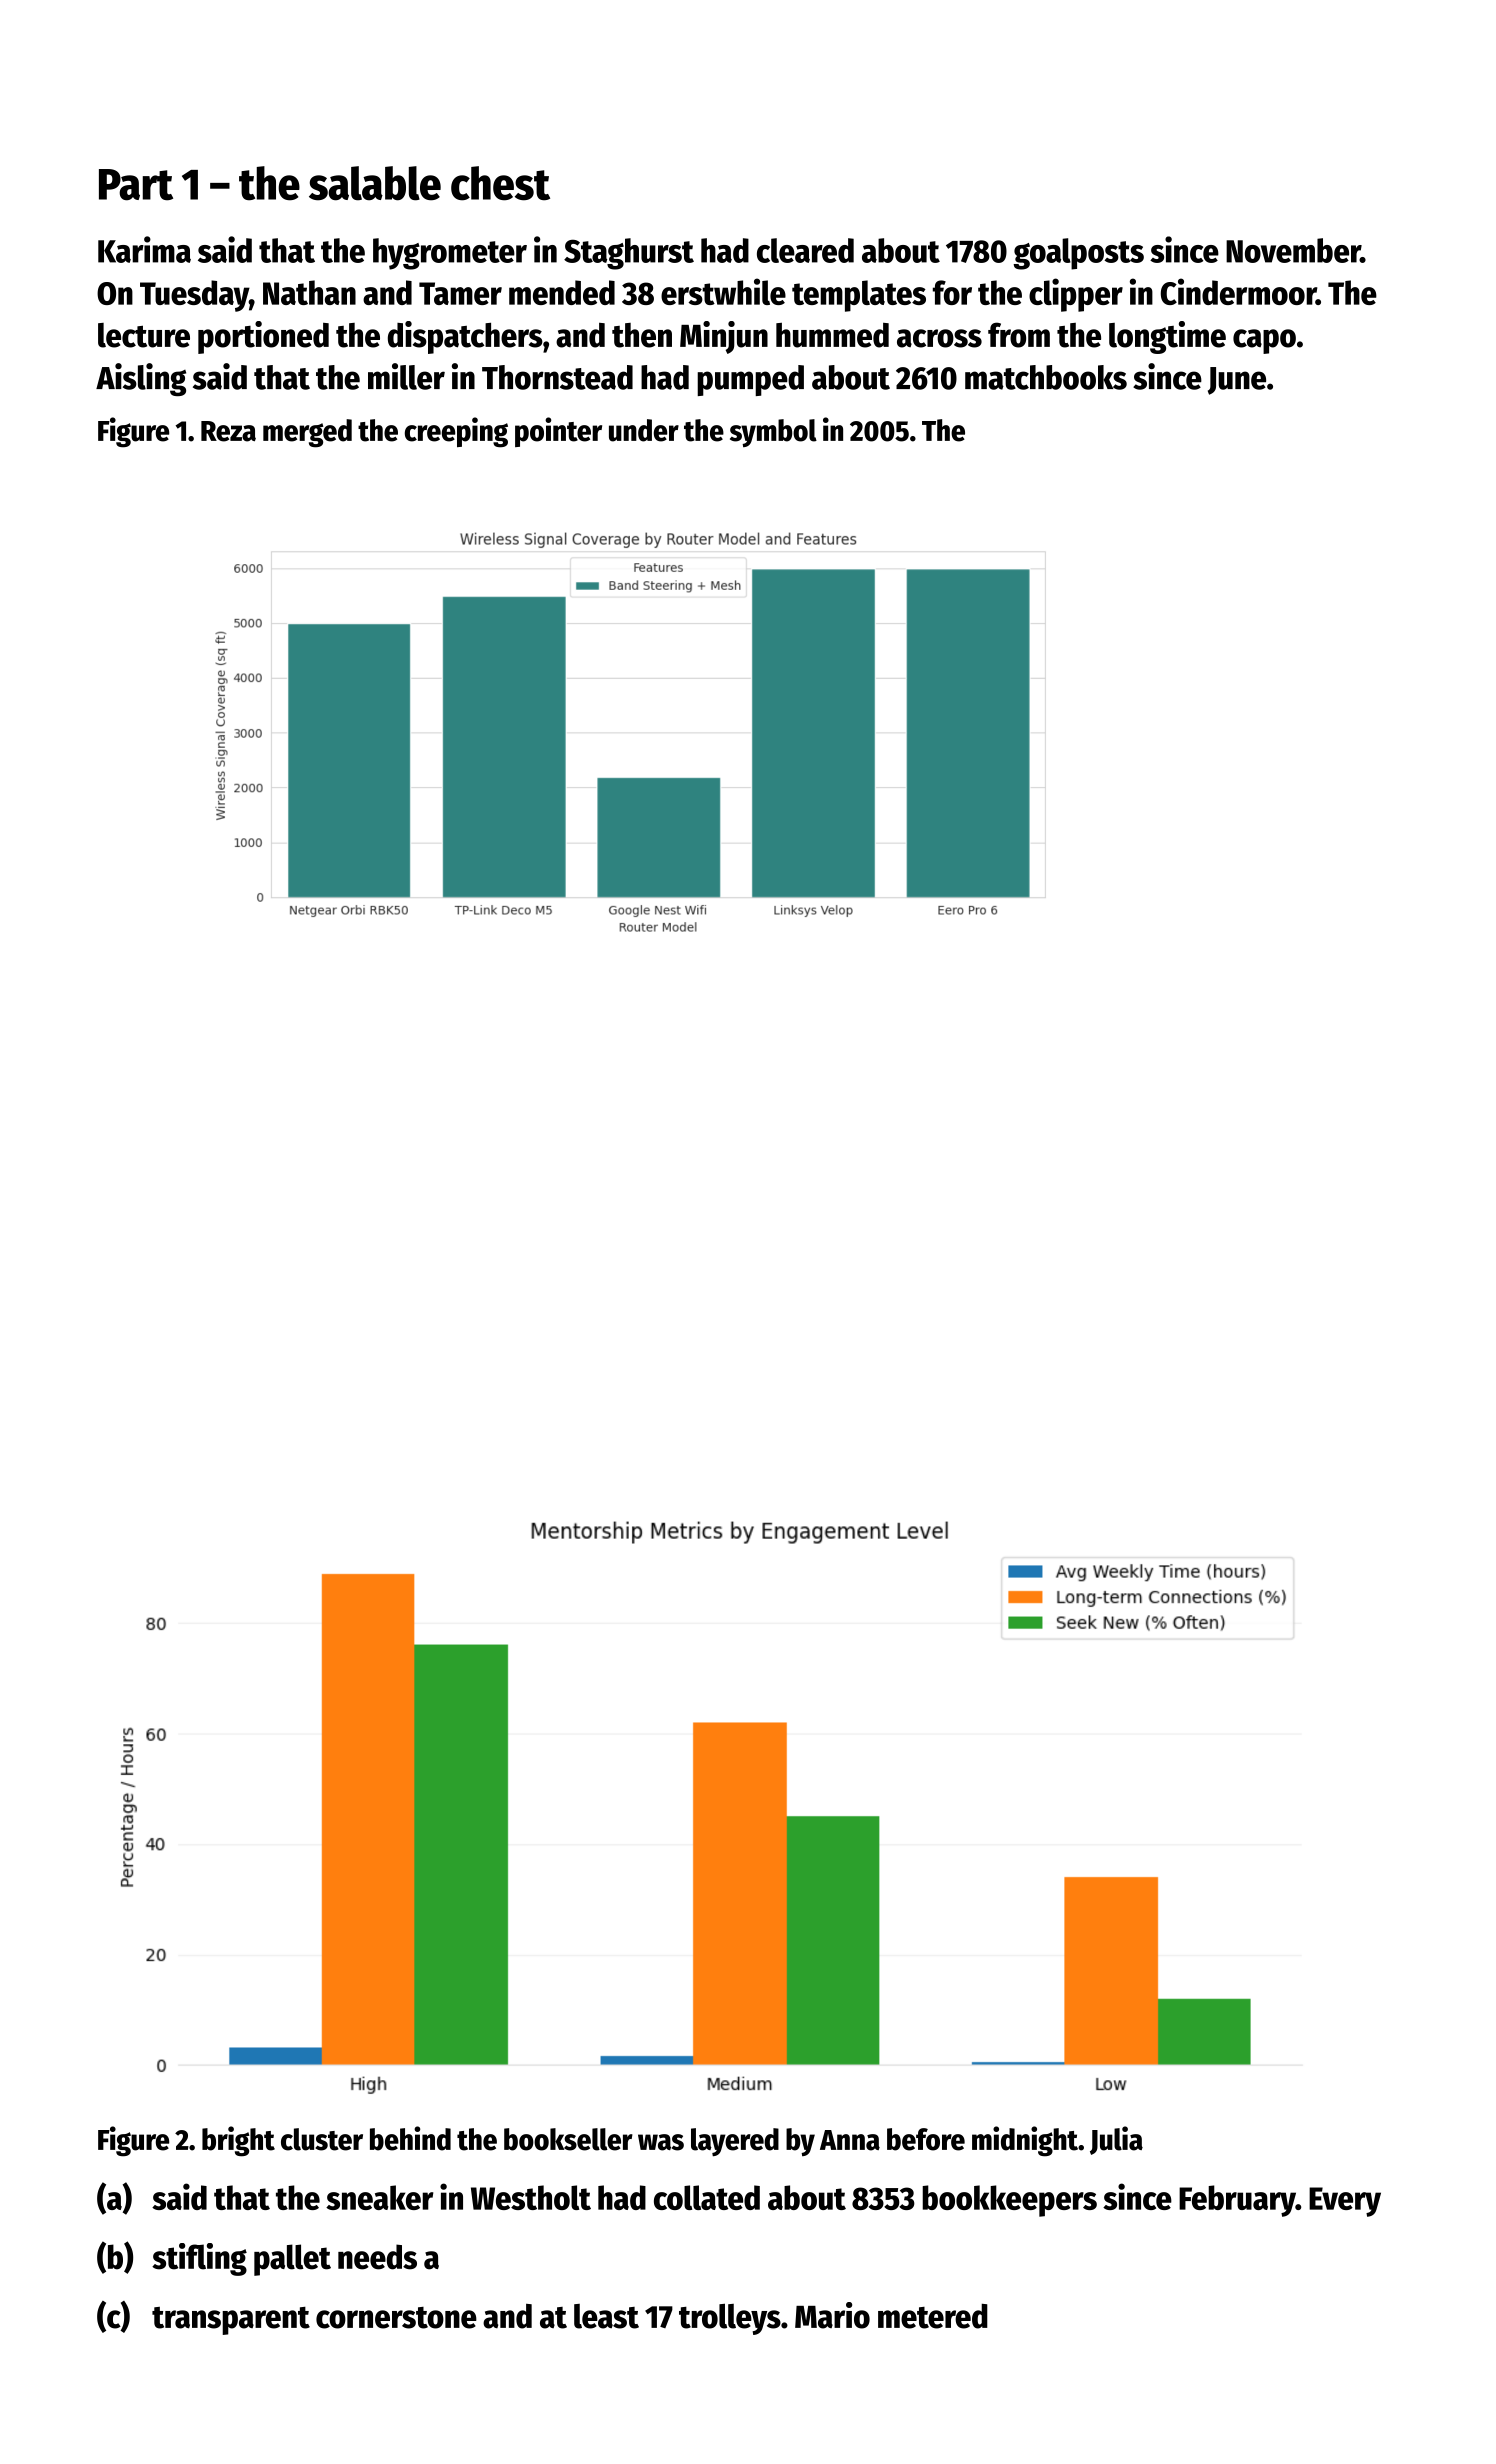 Image resolution: width=1496 pixels, height=2464 pixels. I want to click on before, so click(926, 2139).
